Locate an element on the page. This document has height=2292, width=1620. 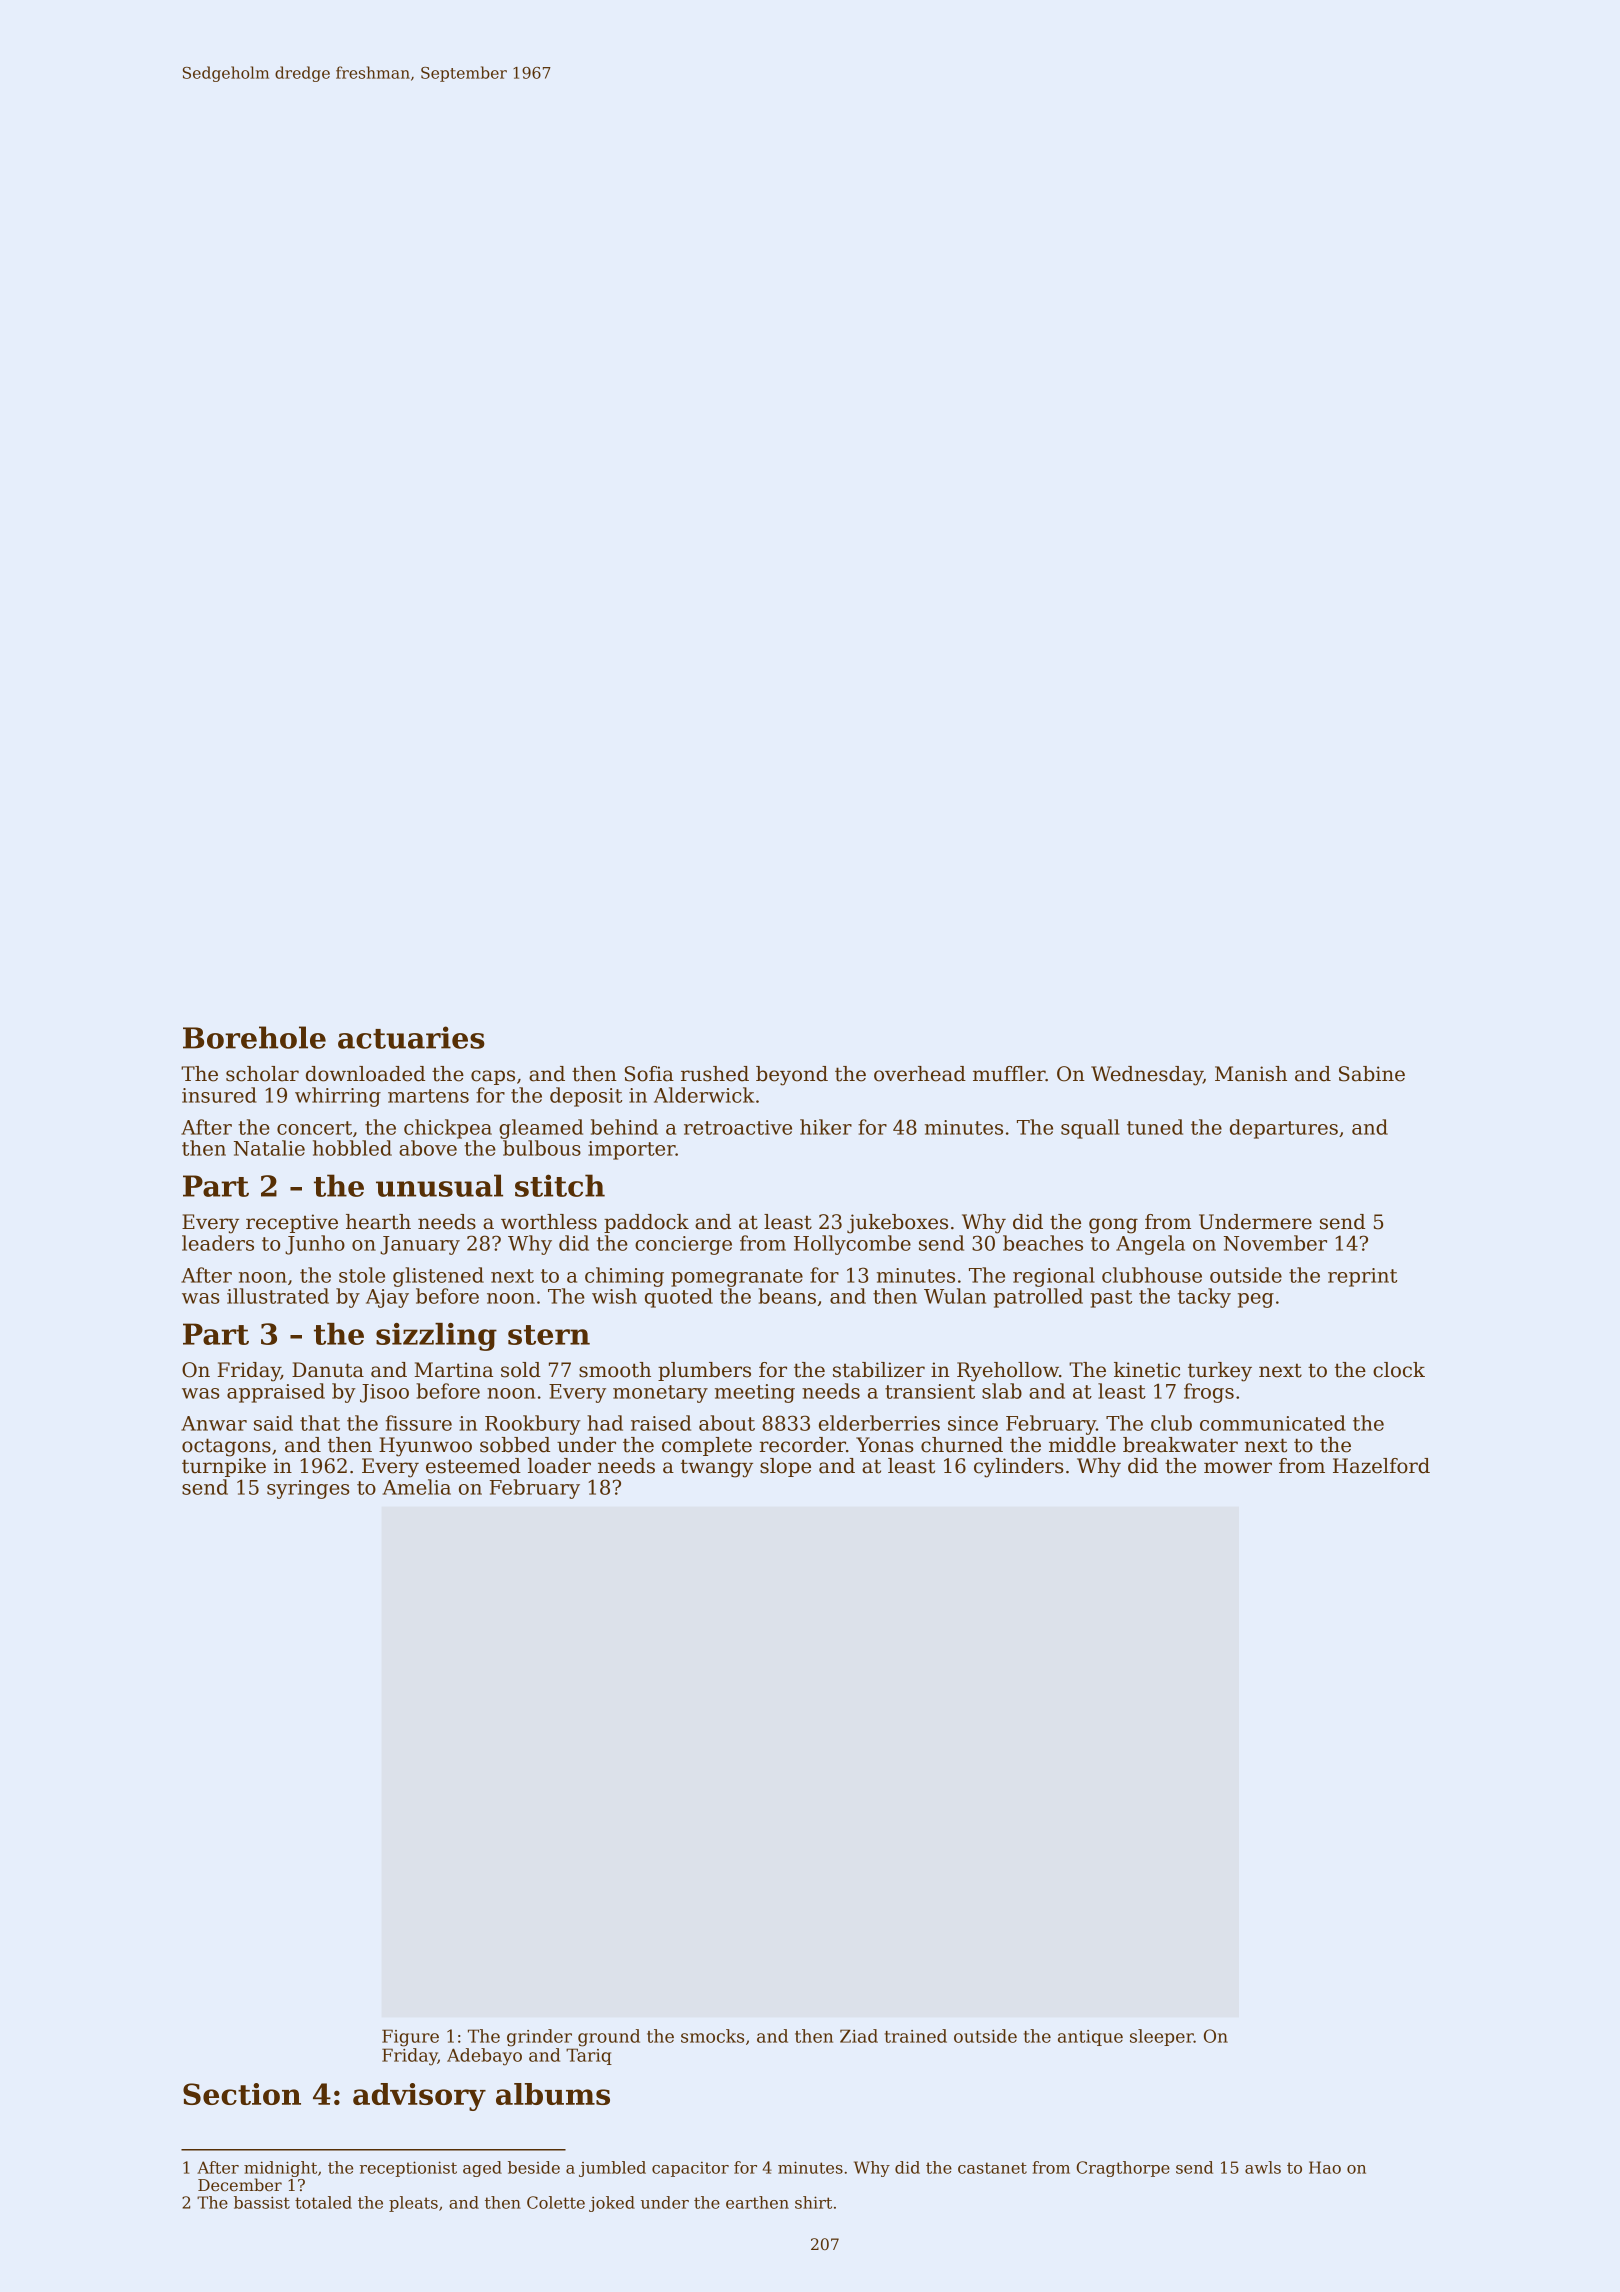
Sofia is located at coordinates (649, 1074).
